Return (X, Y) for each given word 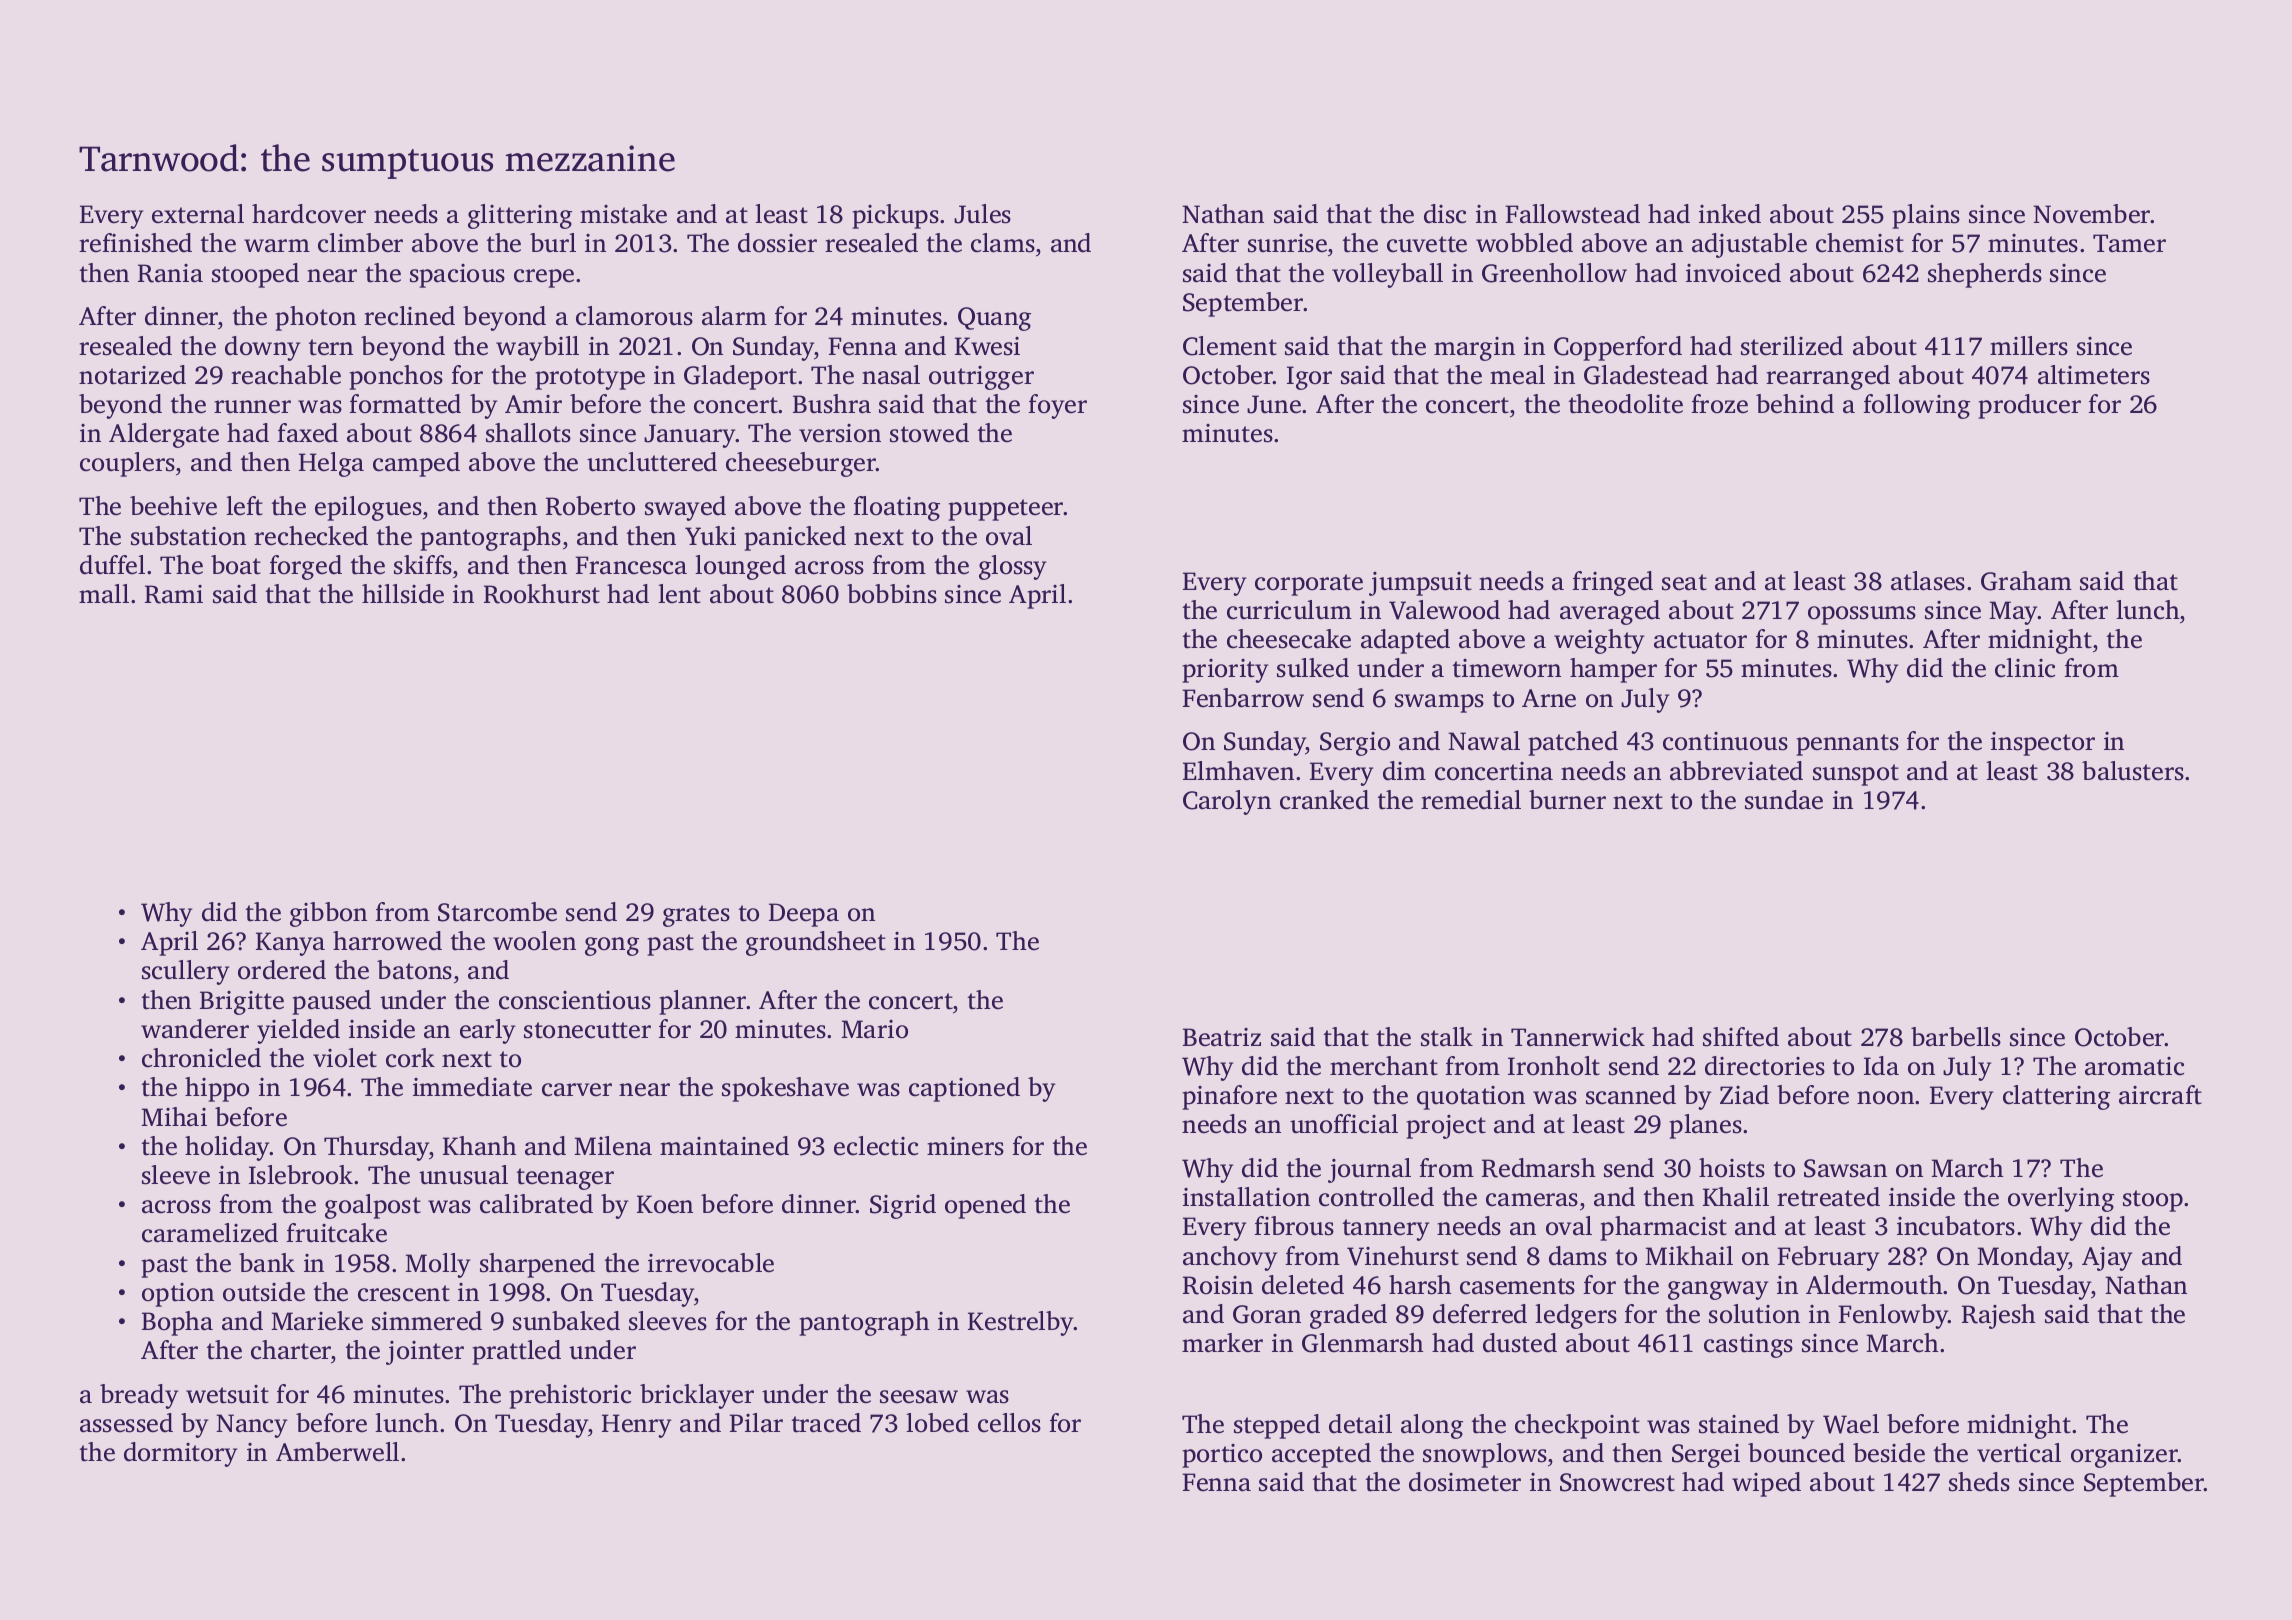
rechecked (311, 536)
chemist (1860, 243)
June (1274, 404)
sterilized (1792, 346)
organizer (2124, 1456)
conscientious (575, 1000)
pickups (895, 216)
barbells (1956, 1037)
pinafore (1229, 1097)
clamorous (634, 316)
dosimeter (1465, 1482)
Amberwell (337, 1452)
